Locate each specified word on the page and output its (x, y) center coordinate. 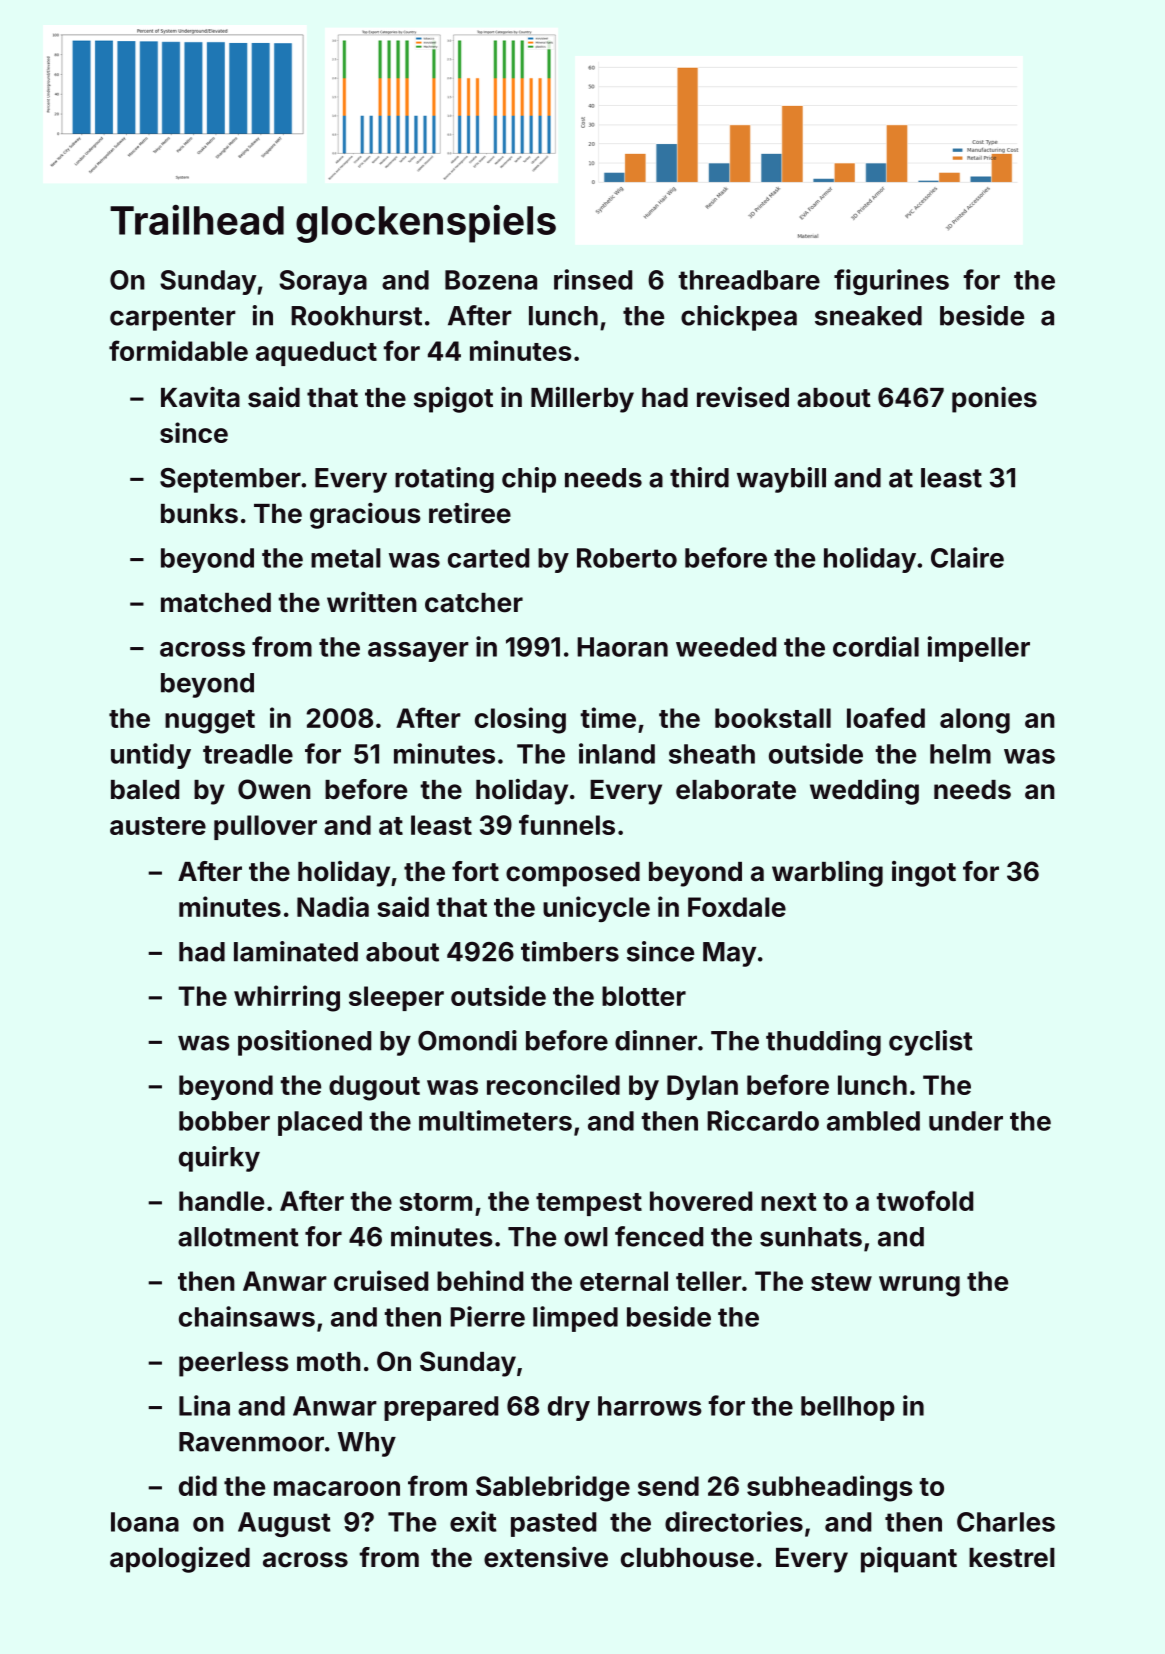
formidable (178, 350)
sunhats (811, 1237)
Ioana (145, 1522)
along (975, 721)
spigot (453, 400)
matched (216, 603)
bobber (224, 1121)
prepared (441, 1408)
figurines (891, 282)
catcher (474, 603)
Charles (1006, 1522)
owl (586, 1237)
